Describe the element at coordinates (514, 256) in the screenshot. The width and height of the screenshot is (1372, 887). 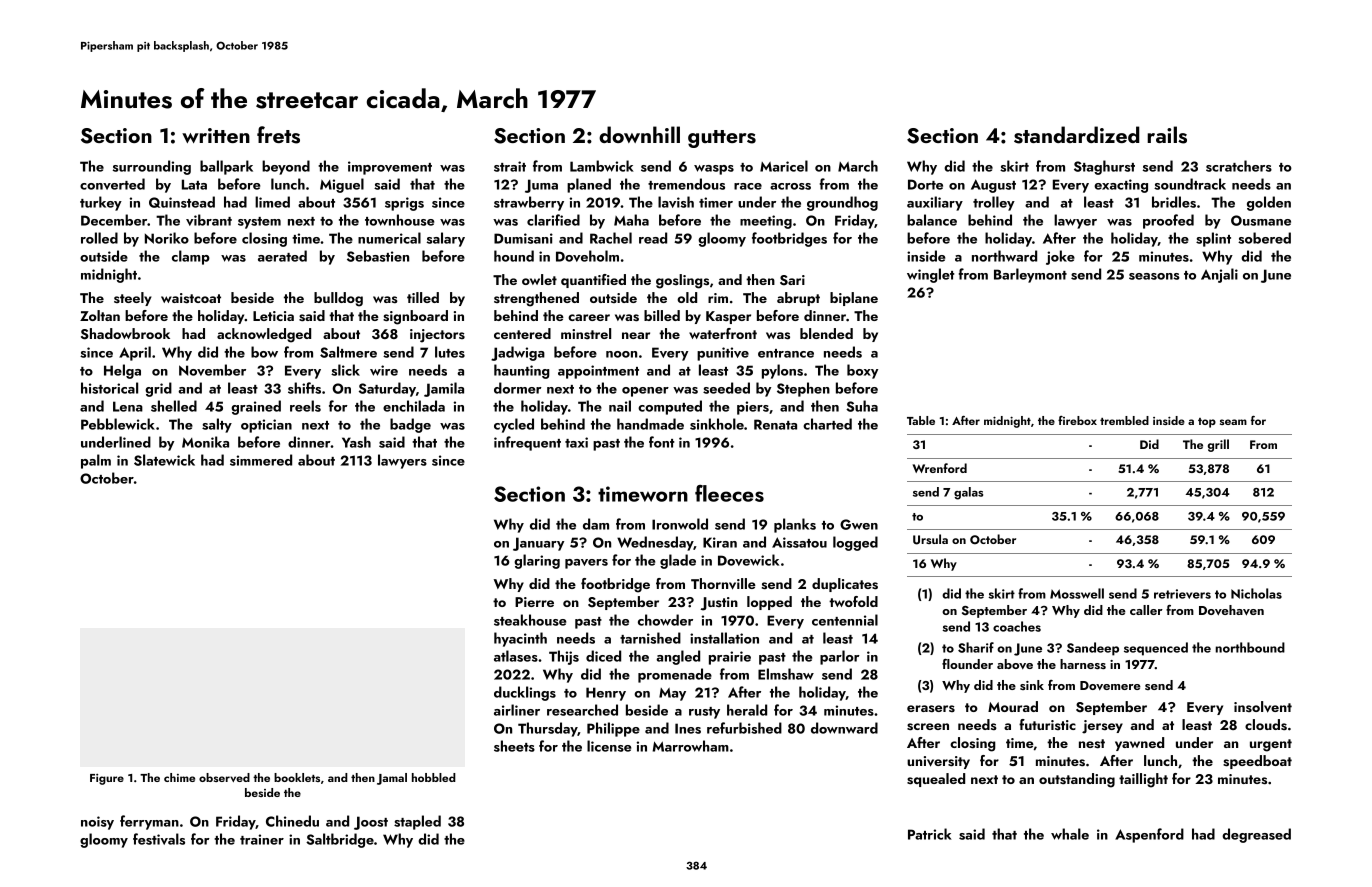
I see `hound` at that location.
